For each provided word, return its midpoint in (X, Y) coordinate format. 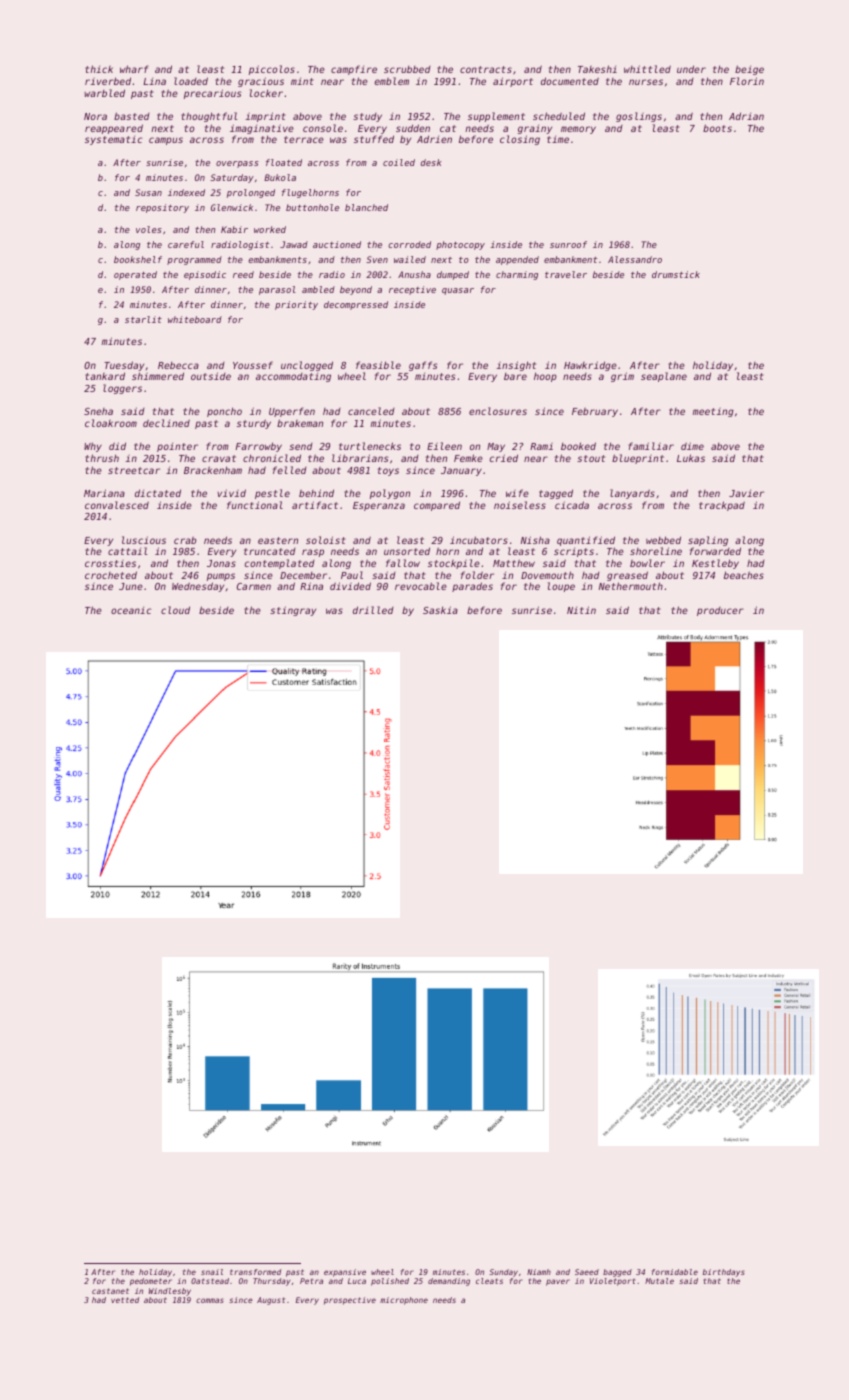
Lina (154, 81)
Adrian (746, 116)
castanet (110, 1291)
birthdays (723, 1273)
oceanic (131, 610)
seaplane (664, 377)
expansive (345, 1273)
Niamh (539, 1272)
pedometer (151, 1282)
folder (477, 575)
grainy (535, 129)
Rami (541, 446)
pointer (177, 447)
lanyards (632, 494)
